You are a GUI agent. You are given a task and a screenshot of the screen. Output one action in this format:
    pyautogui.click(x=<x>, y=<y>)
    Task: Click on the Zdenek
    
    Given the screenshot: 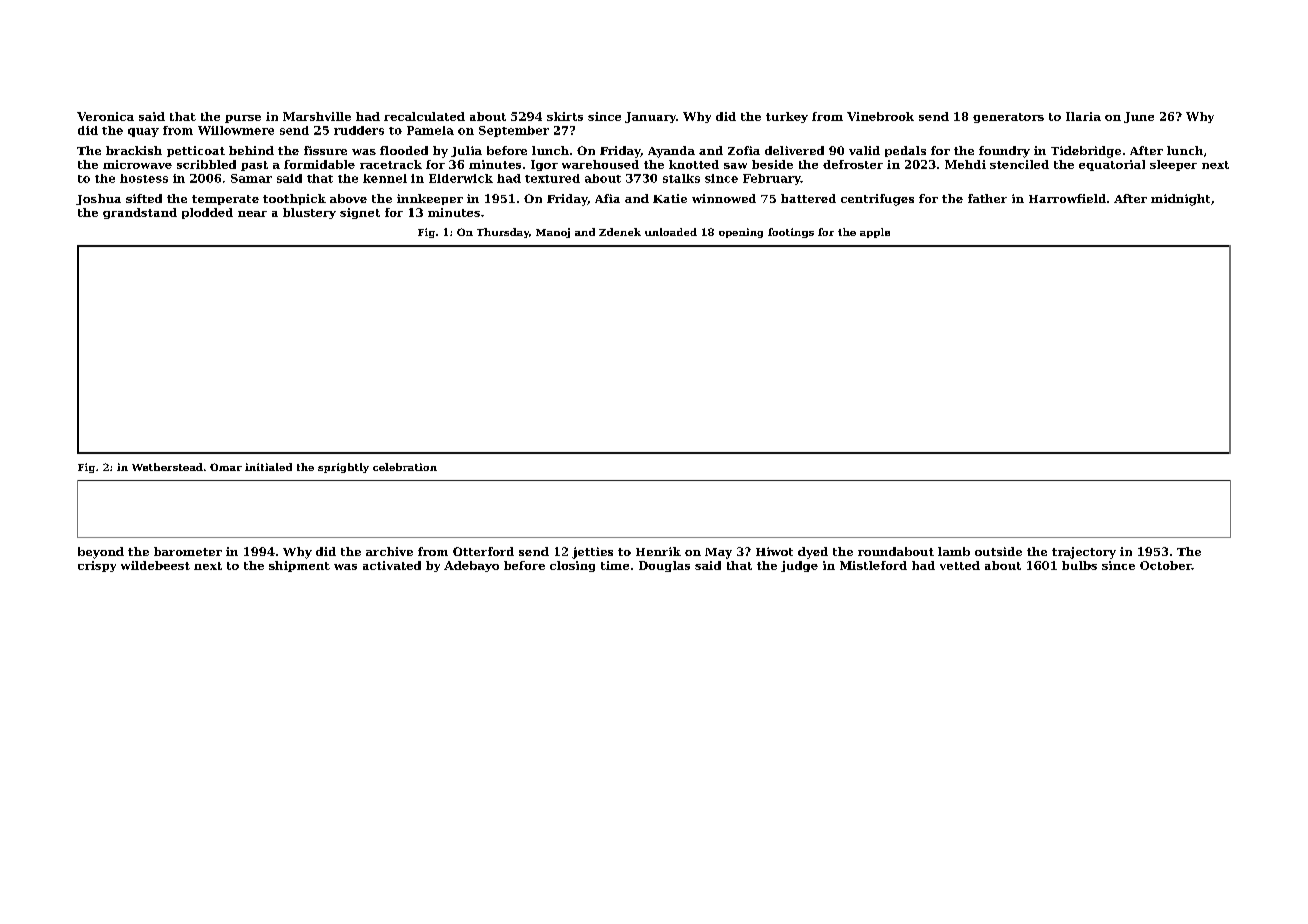 What is the action you would take?
    pyautogui.click(x=620, y=232)
